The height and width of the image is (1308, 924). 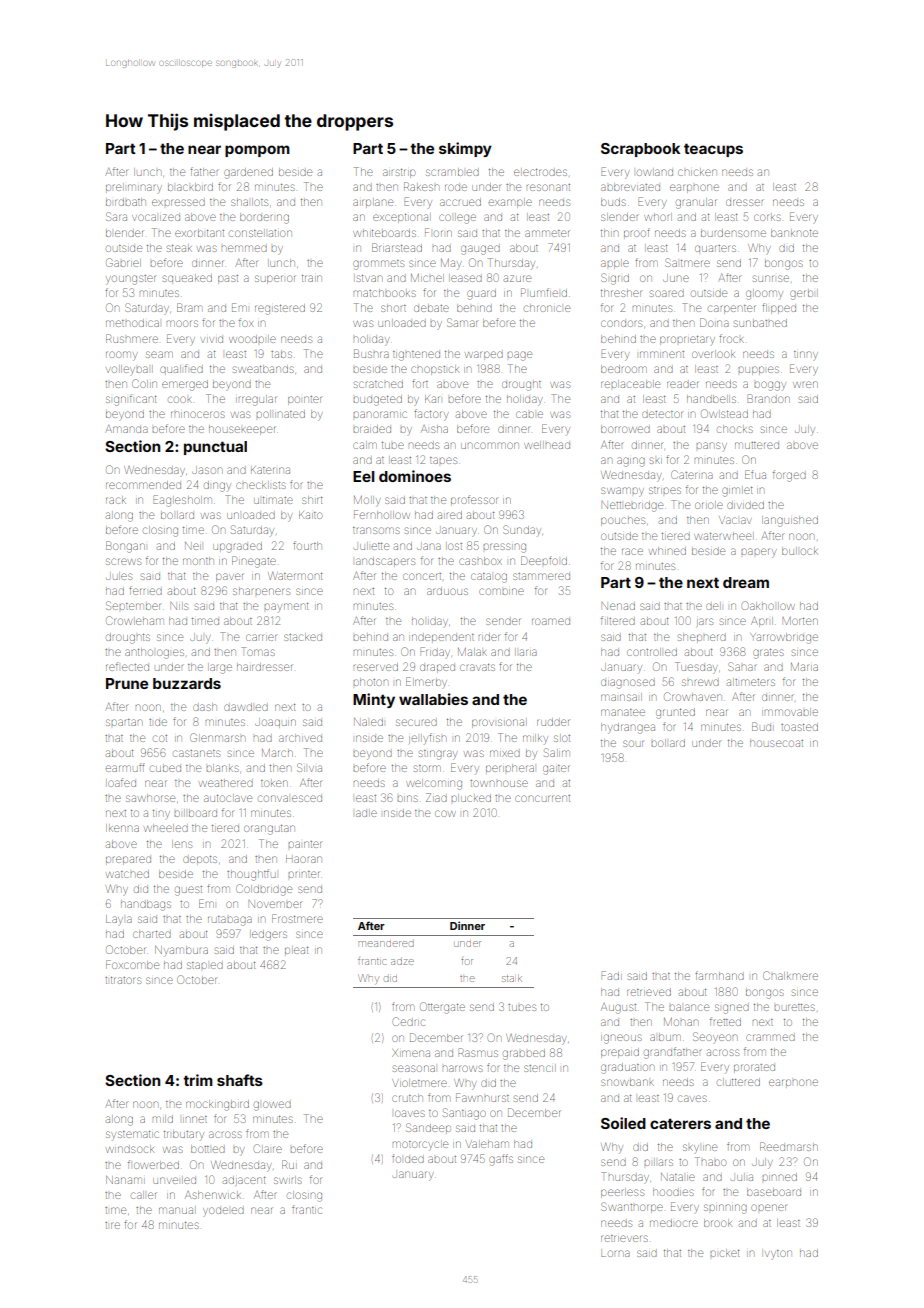 I want to click on stapled, so click(x=205, y=965).
